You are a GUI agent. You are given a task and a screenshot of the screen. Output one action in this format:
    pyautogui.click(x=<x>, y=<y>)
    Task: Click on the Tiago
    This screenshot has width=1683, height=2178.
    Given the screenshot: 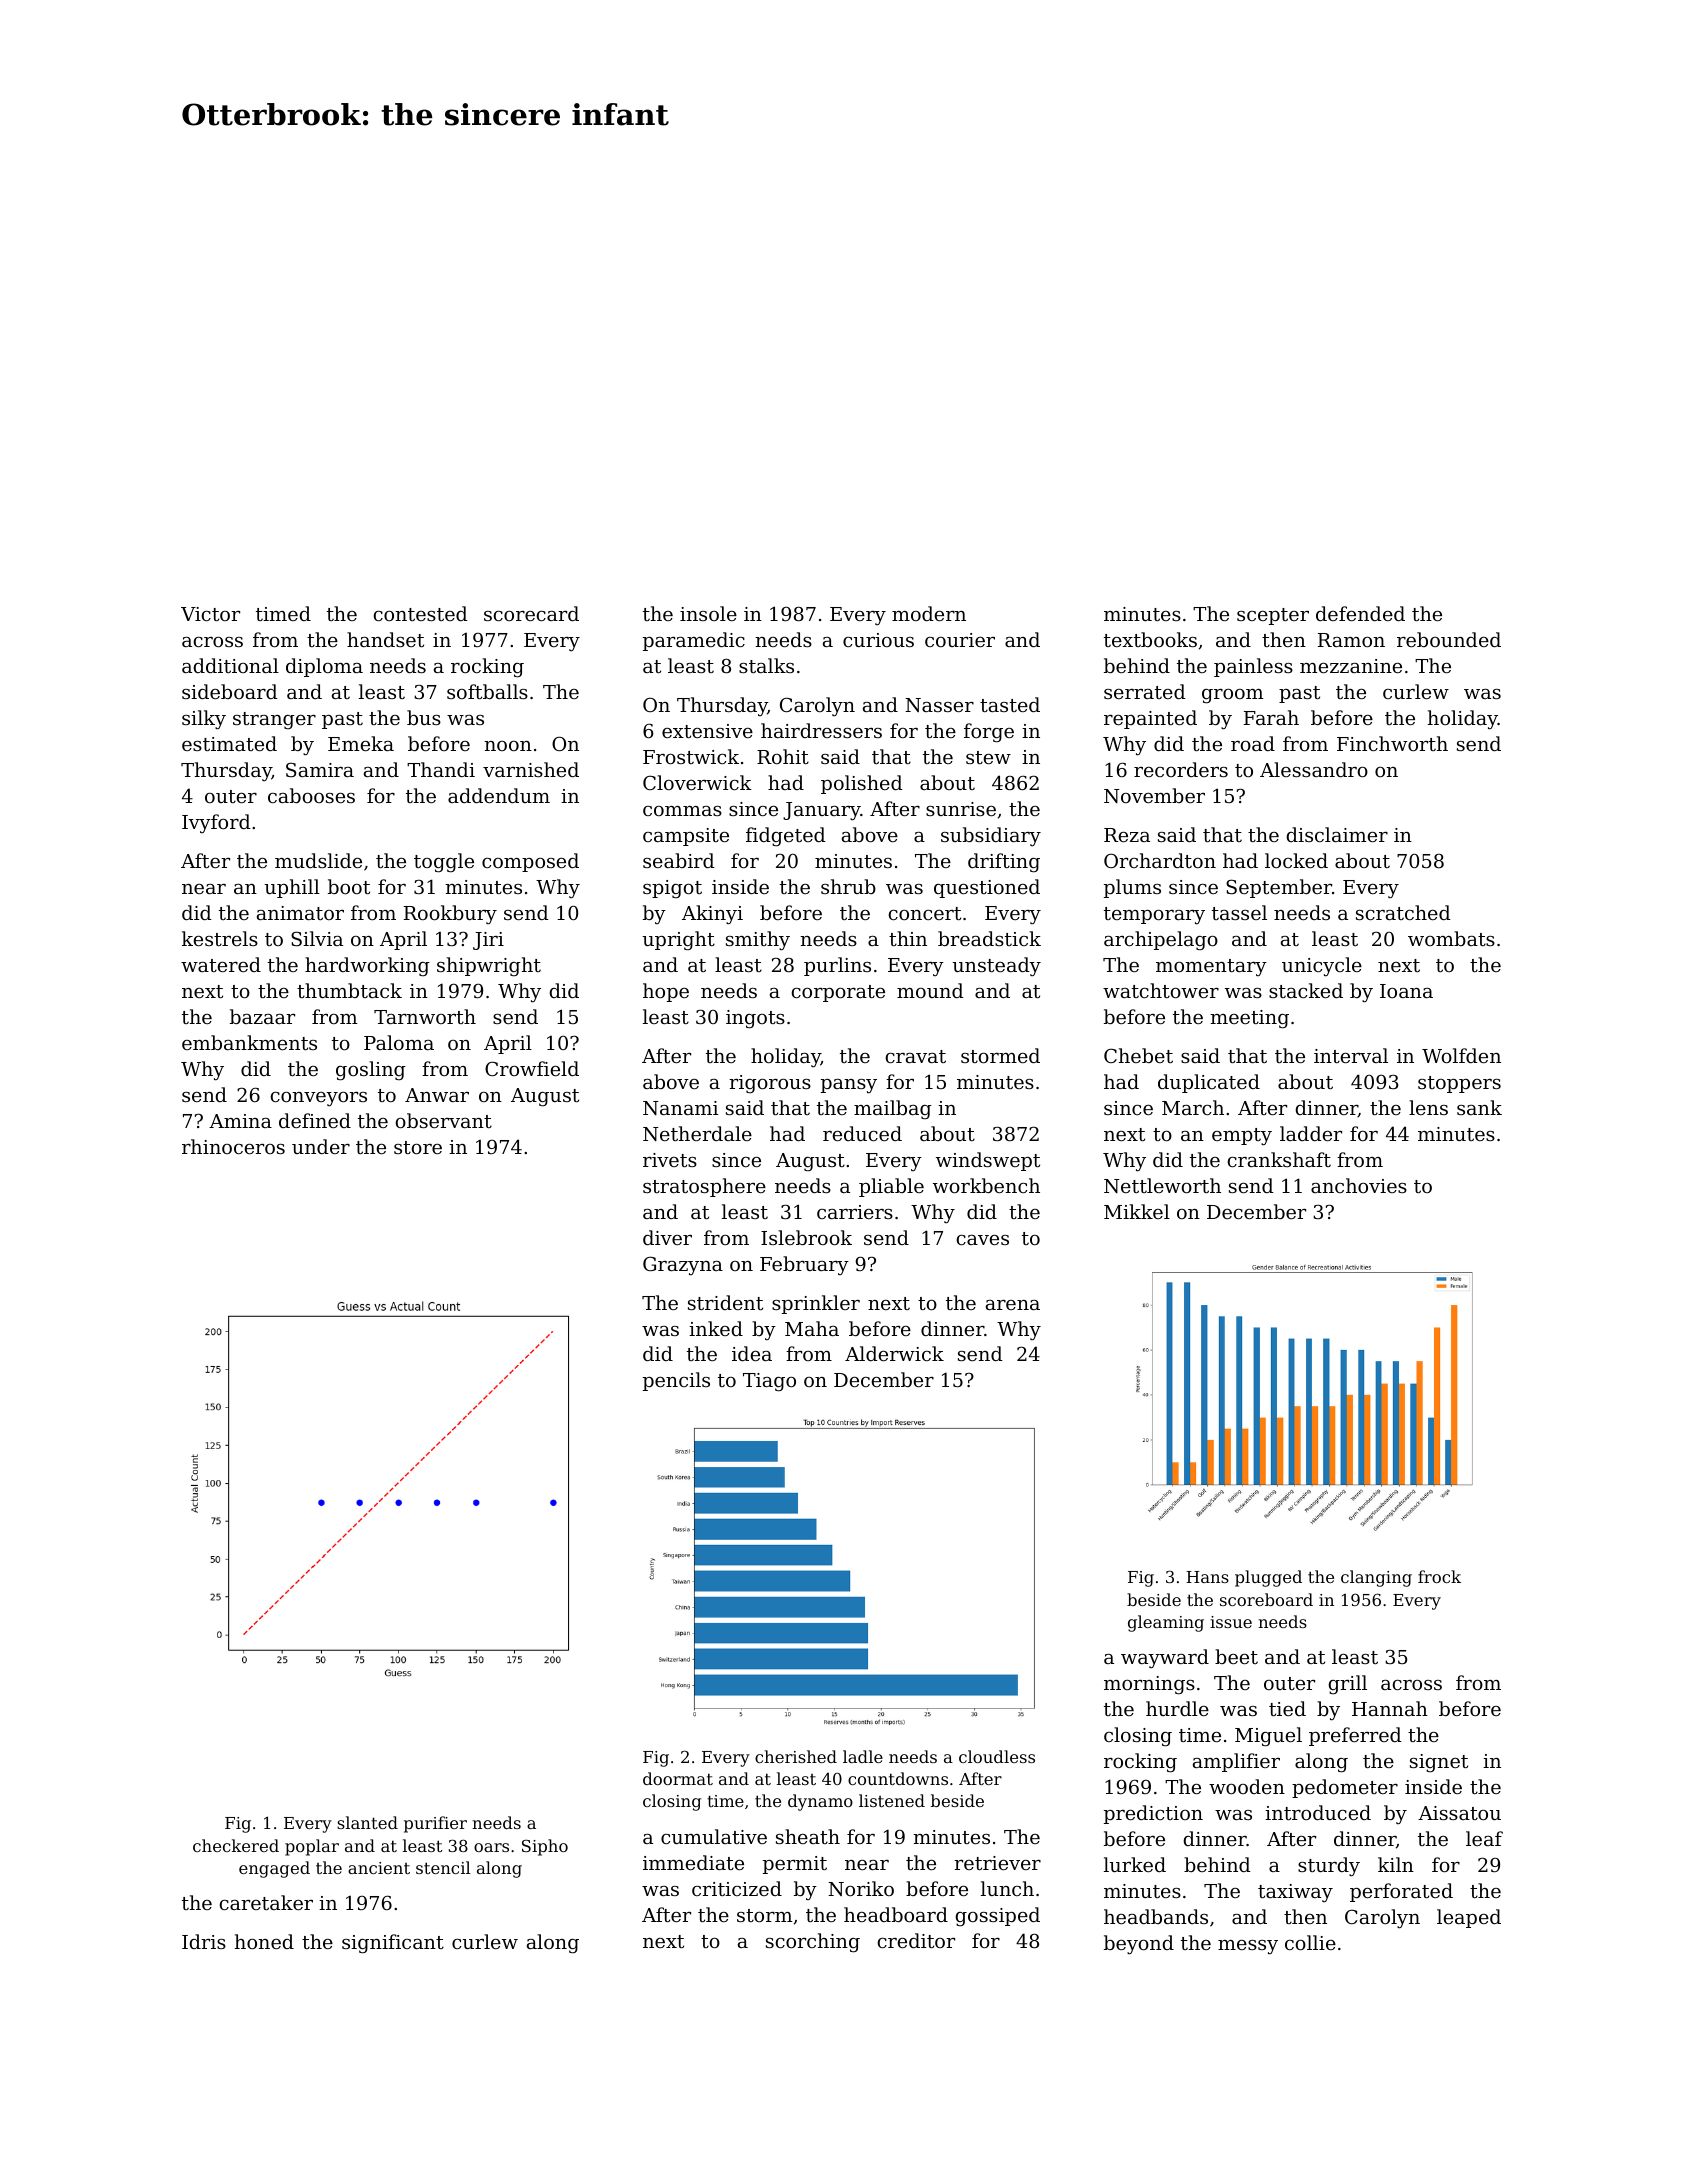 What is the action you would take?
    pyautogui.click(x=769, y=1382)
